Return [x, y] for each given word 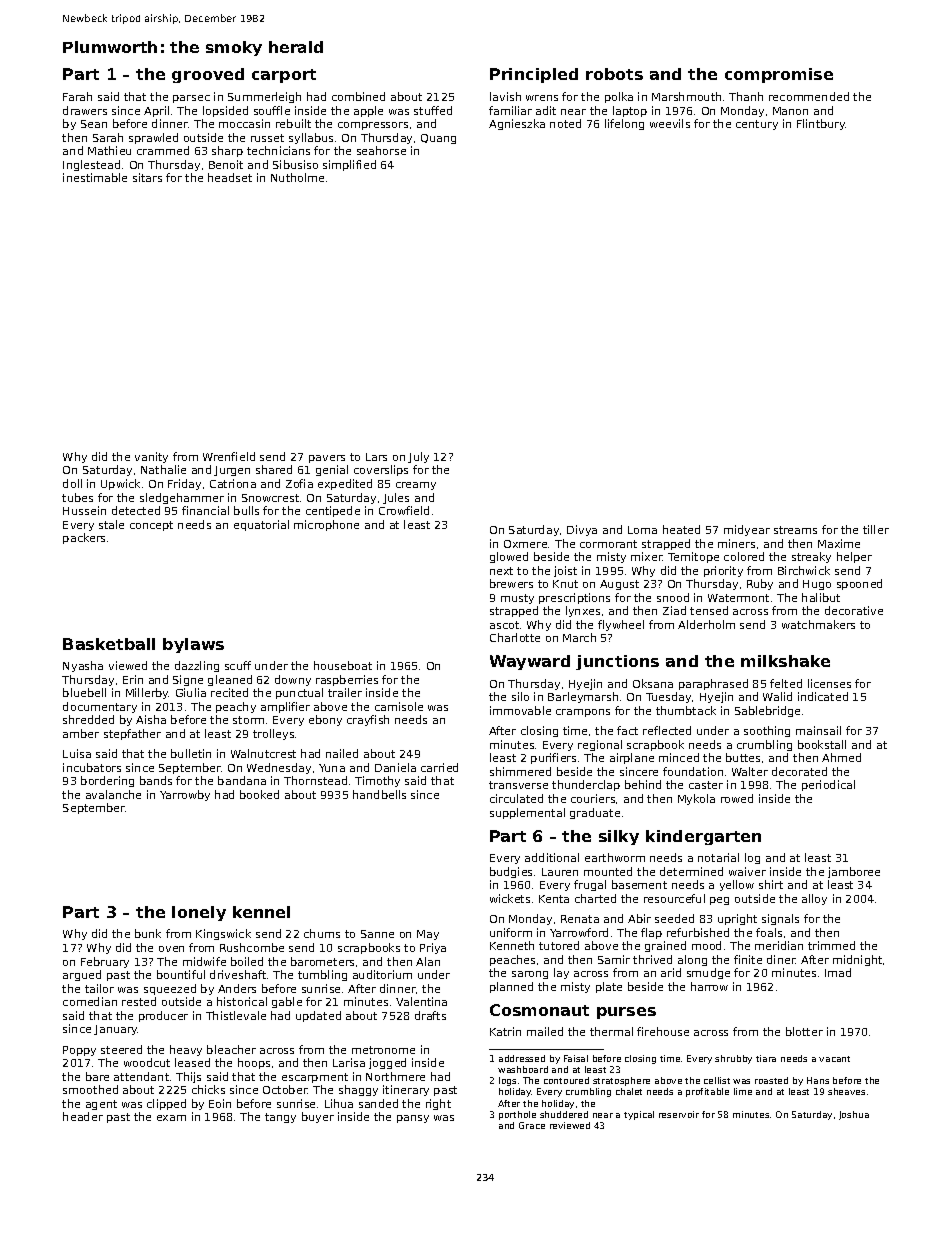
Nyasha [83, 666]
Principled [534, 75]
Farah [77, 96]
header [83, 1116]
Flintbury [821, 124]
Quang [438, 139]
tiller [876, 529]
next [501, 571]
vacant [834, 1059]
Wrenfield [229, 456]
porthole [517, 1115]
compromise [779, 75]
